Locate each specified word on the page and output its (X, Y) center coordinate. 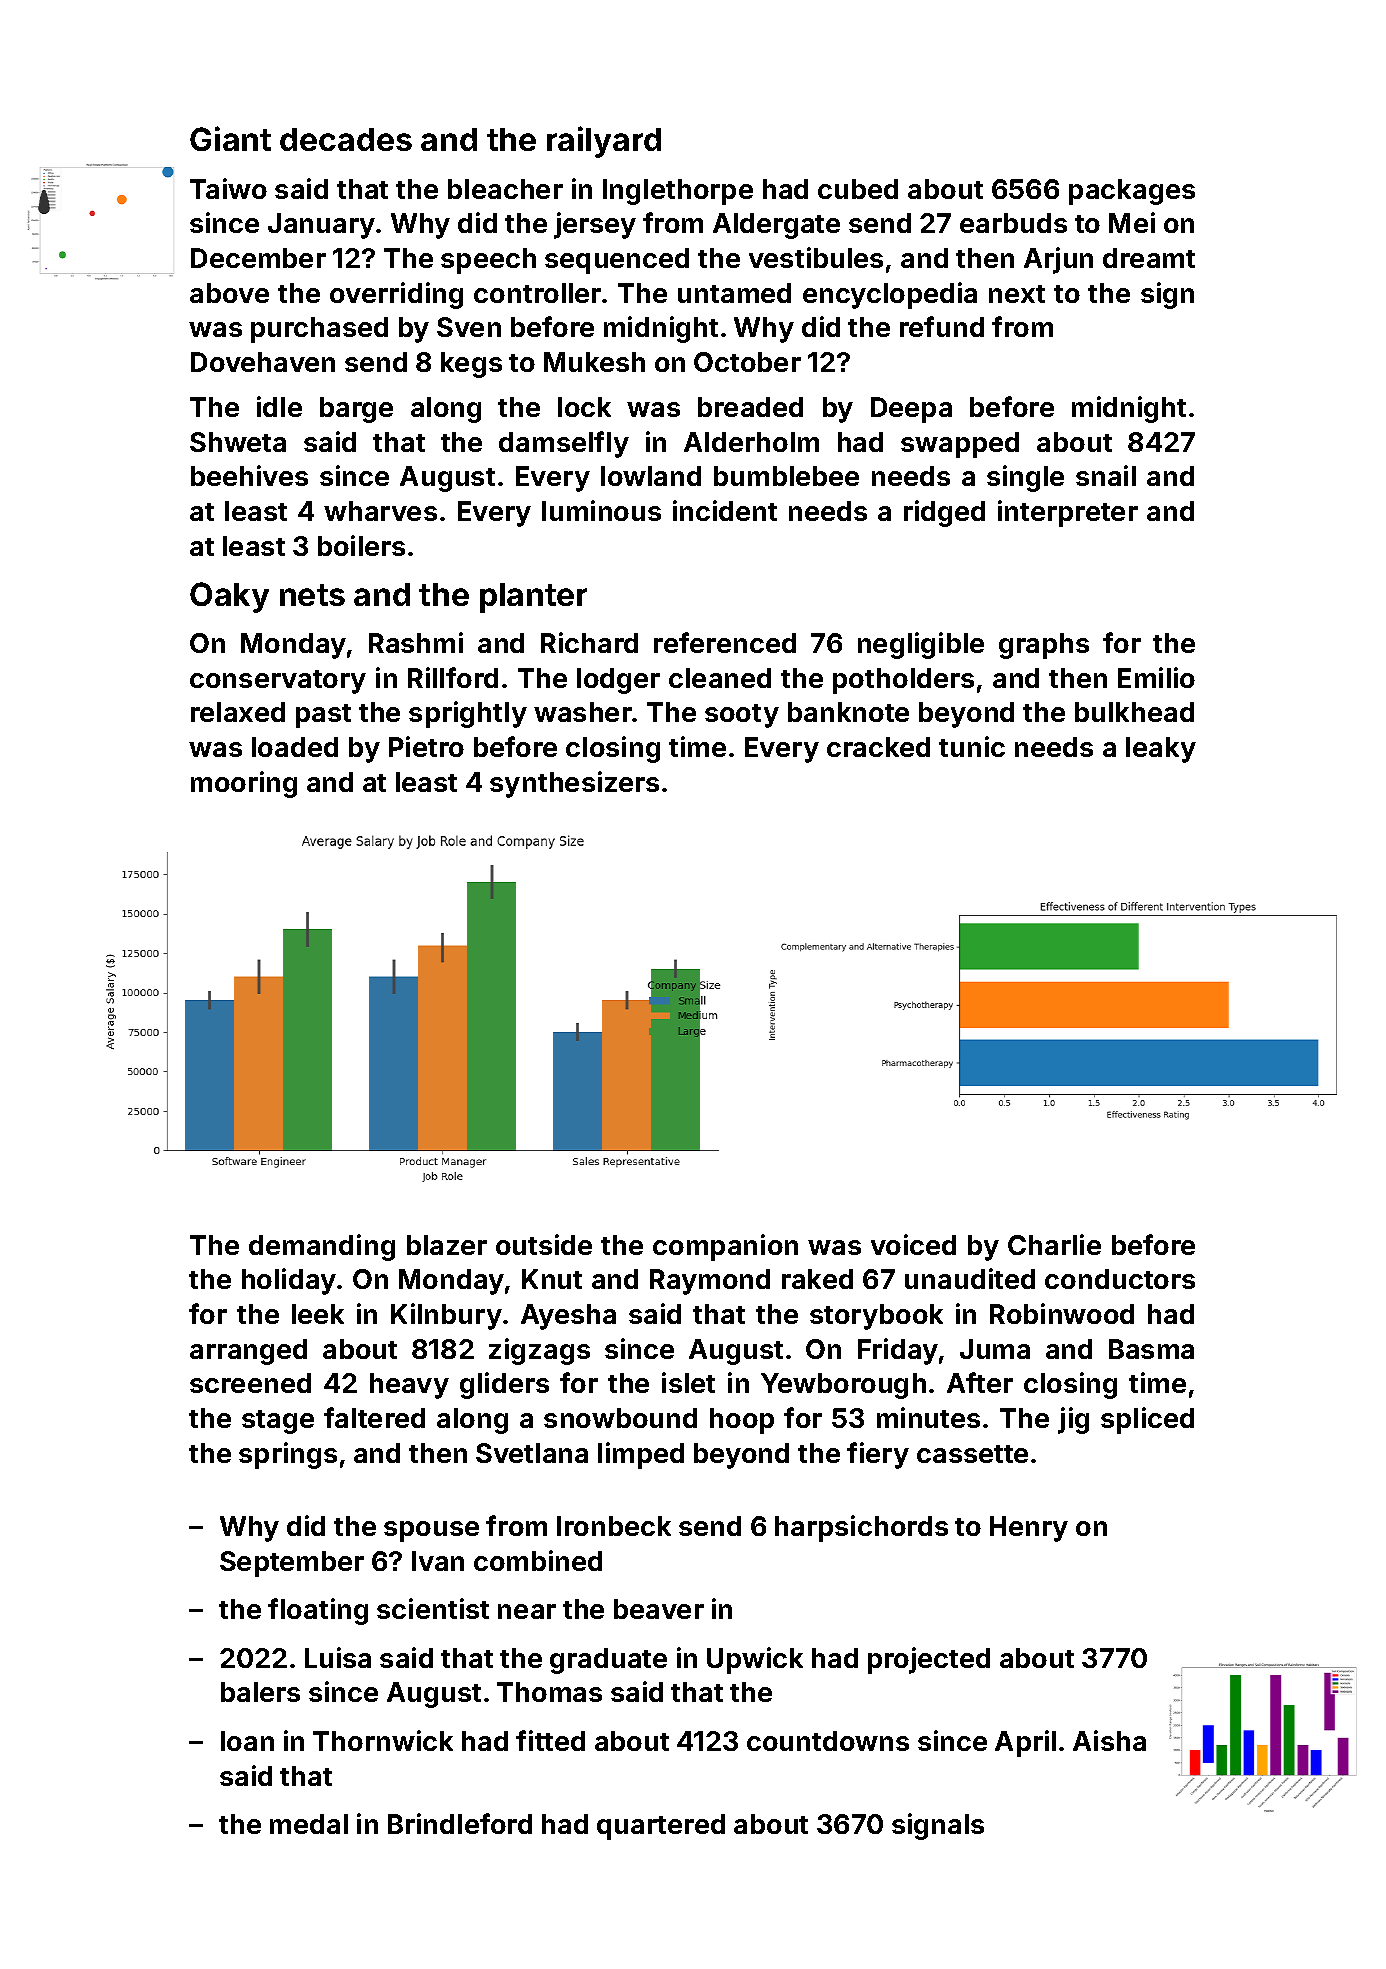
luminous (601, 510)
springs (288, 1455)
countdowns (828, 1741)
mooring (244, 784)
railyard (604, 142)
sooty (742, 716)
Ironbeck (614, 1526)
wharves (380, 511)
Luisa (338, 1657)
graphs (1044, 646)
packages (1132, 192)
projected (929, 1660)
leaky (1161, 750)
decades (346, 139)
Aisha (1109, 1740)
